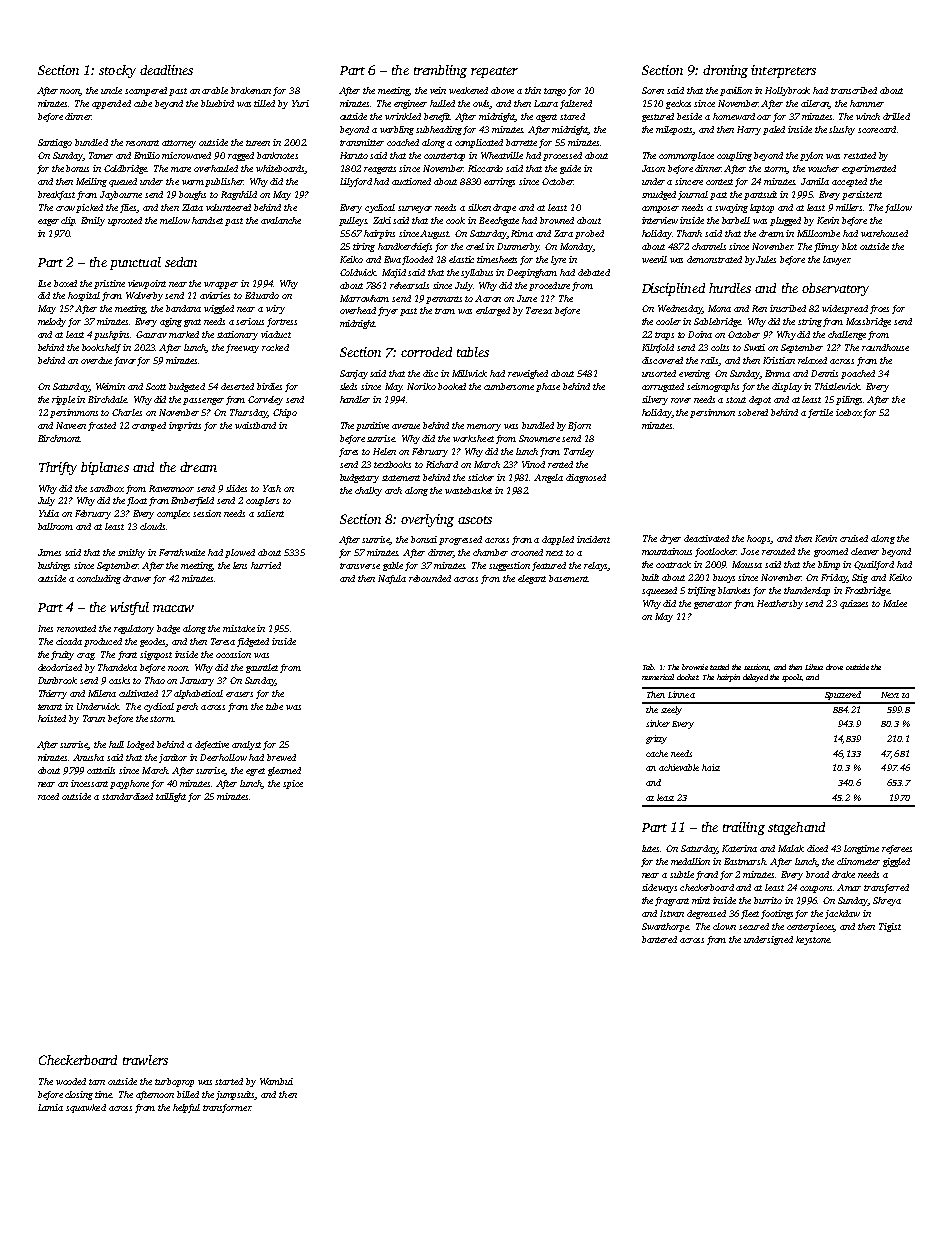 The image size is (952, 1233). What do you see at coordinates (229, 1081) in the screenshot?
I see `started` at bounding box center [229, 1081].
